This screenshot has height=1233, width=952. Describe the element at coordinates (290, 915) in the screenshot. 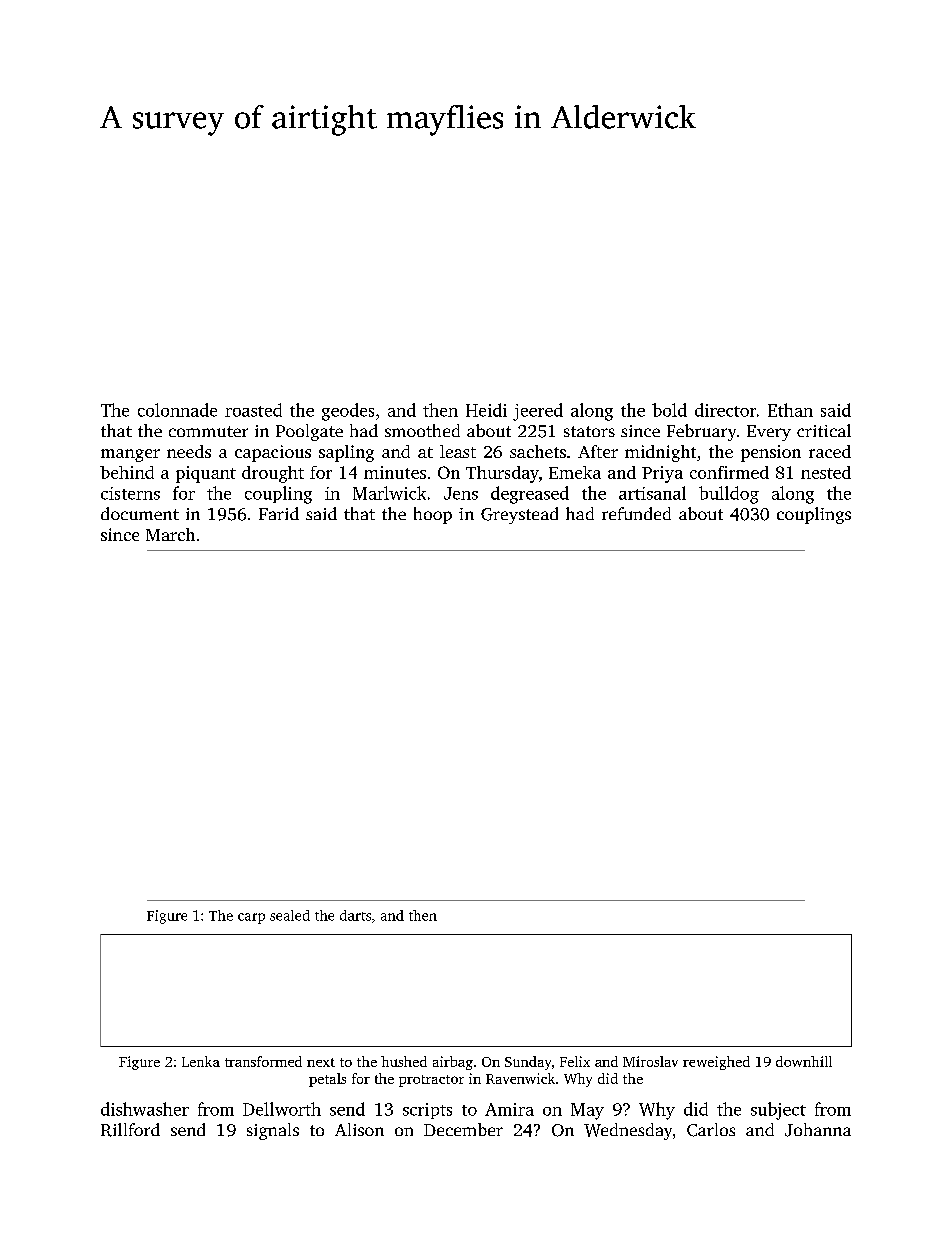

I see `sealed` at that location.
